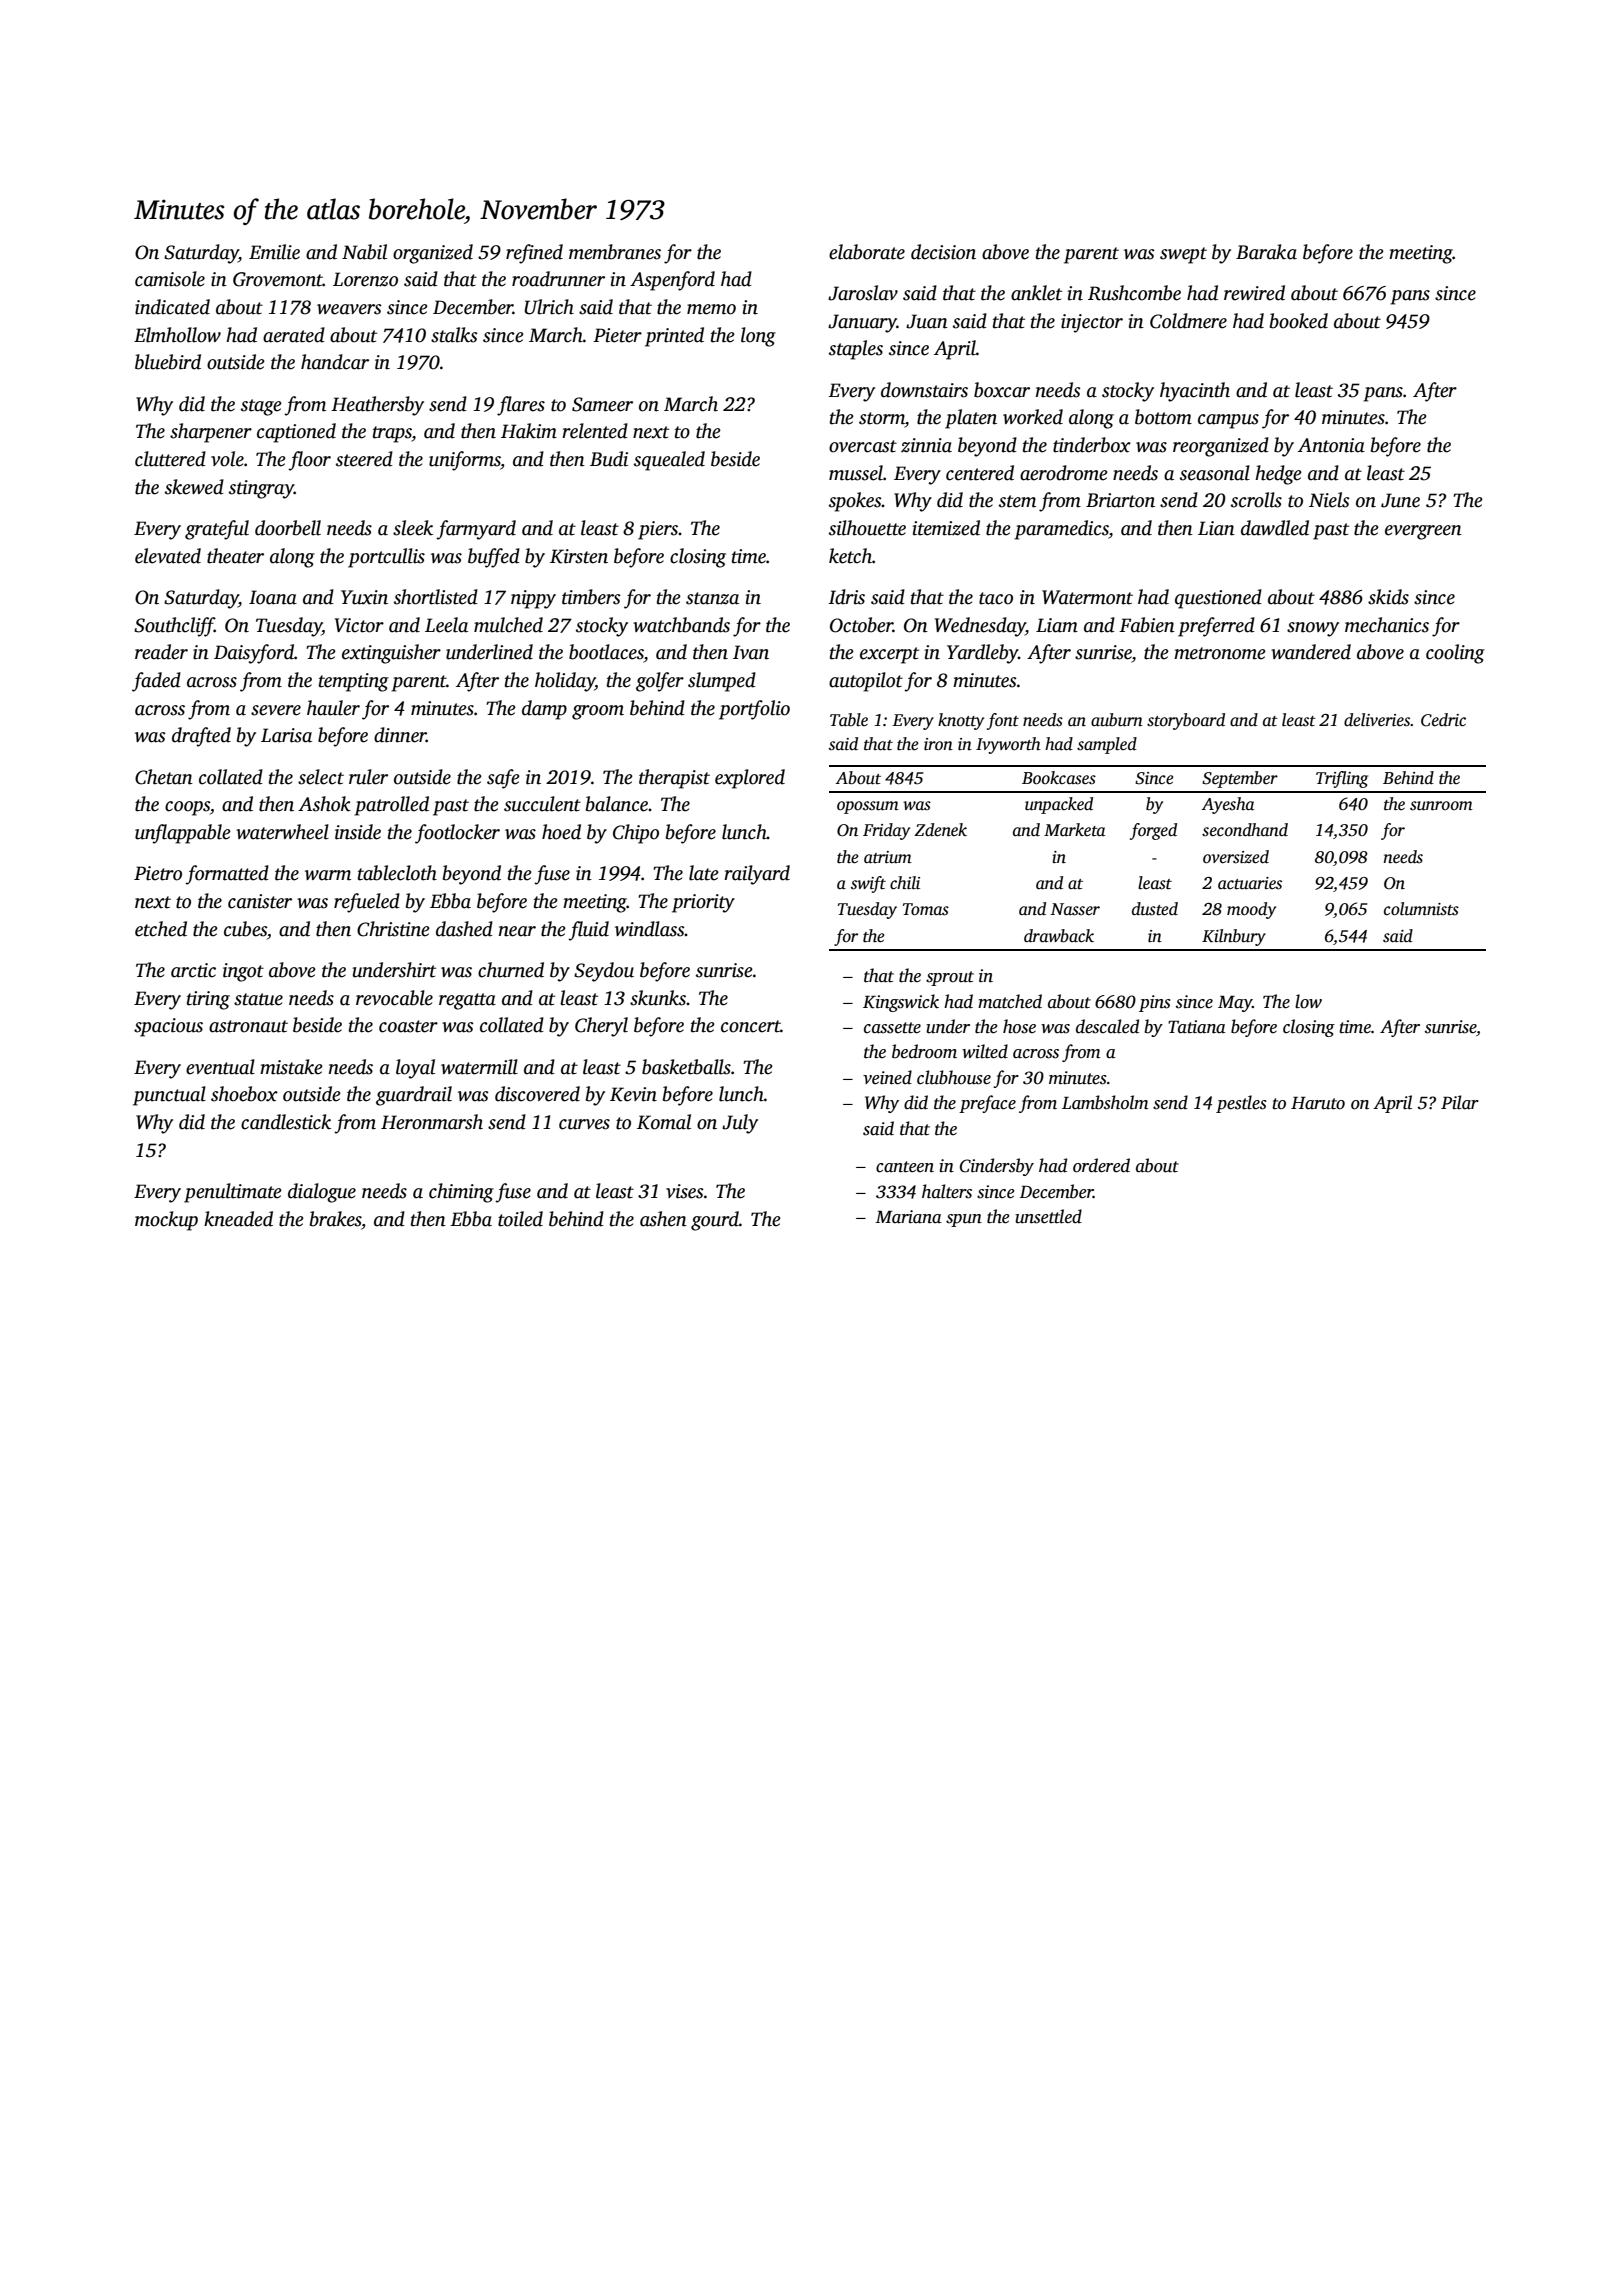 This image has width=1620, height=2292. Describe the element at coordinates (544, 710) in the image. I see `damp` at that location.
